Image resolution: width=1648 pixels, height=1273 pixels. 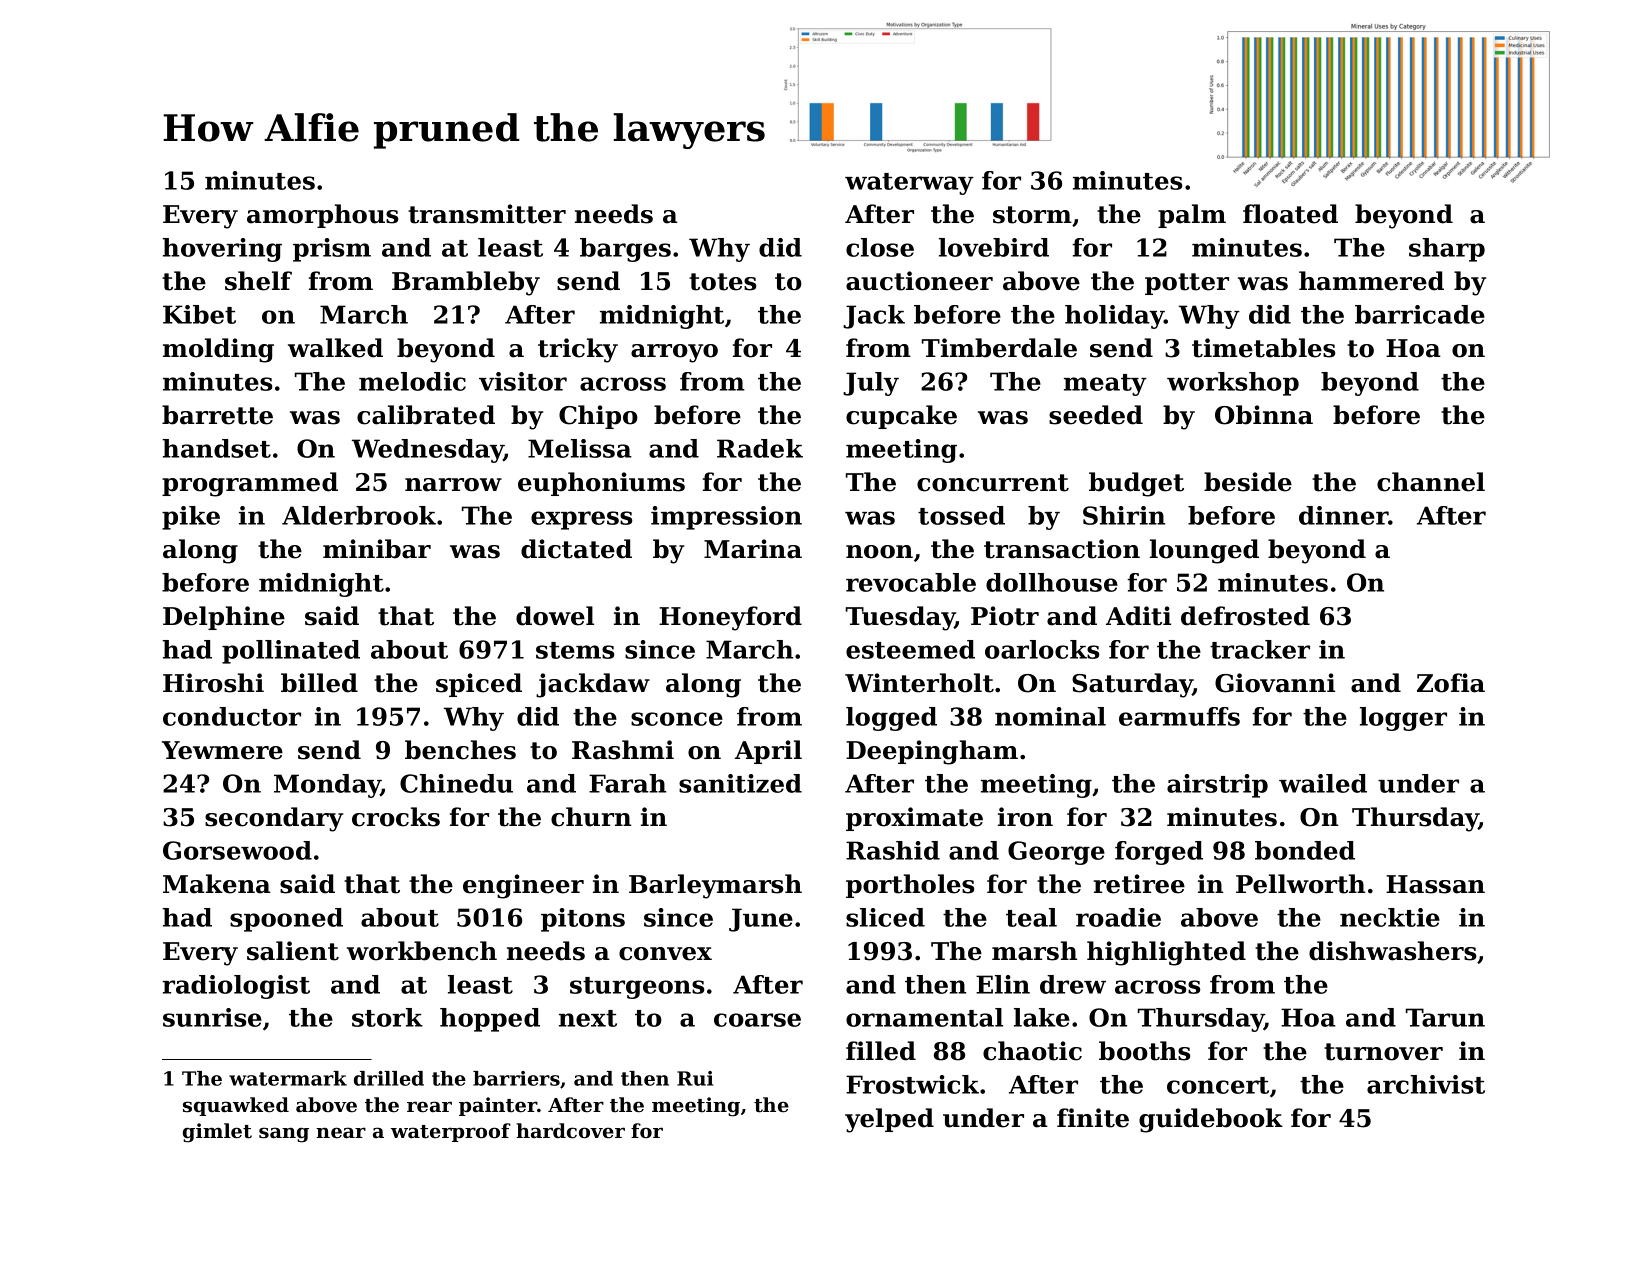 I want to click on conductor, so click(x=232, y=716).
